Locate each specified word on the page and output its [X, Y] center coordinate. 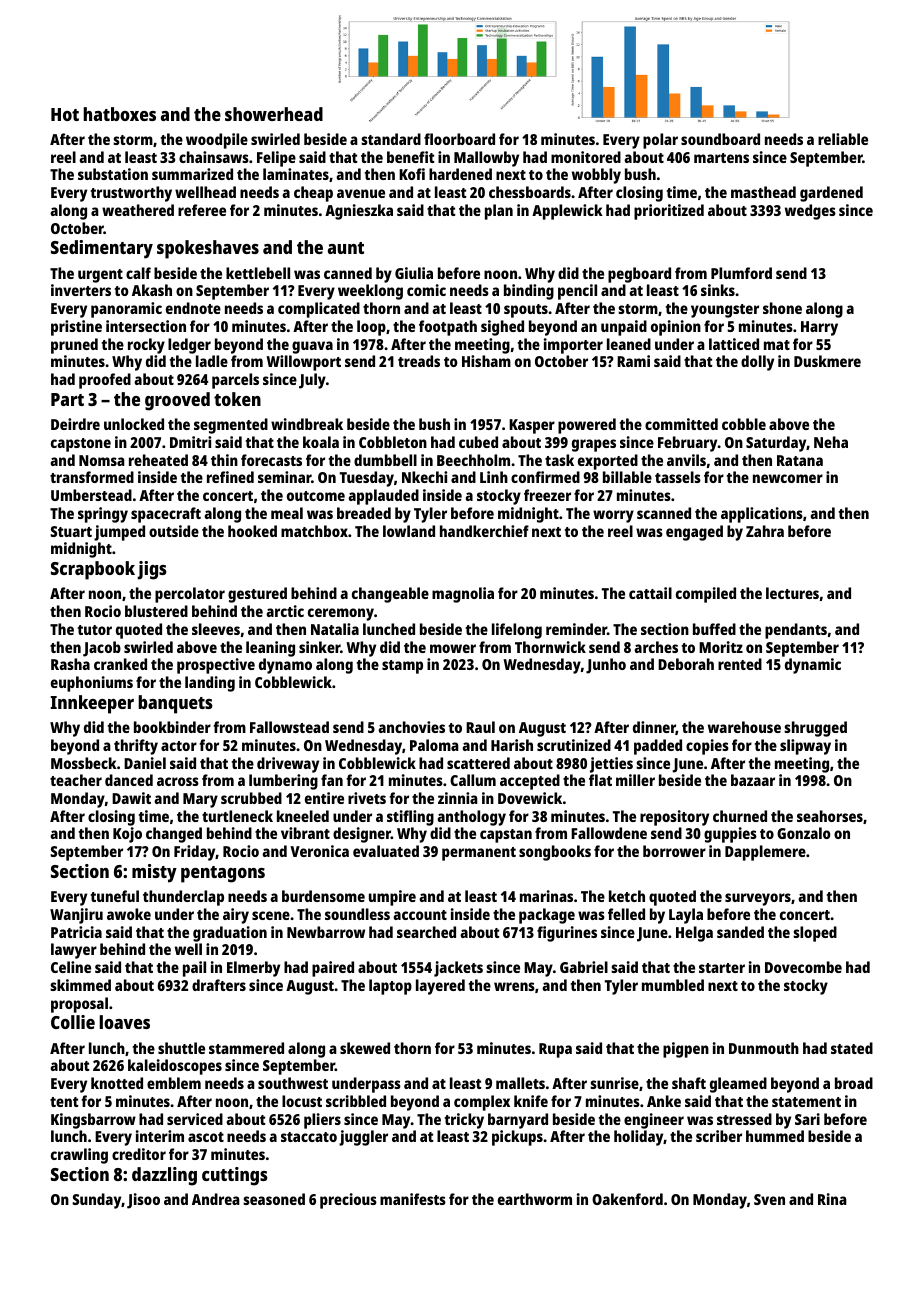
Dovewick [530, 798]
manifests [413, 1199]
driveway [288, 765]
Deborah [686, 664]
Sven [769, 1199]
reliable [843, 139]
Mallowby [486, 159]
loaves [124, 1022]
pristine [76, 328]
